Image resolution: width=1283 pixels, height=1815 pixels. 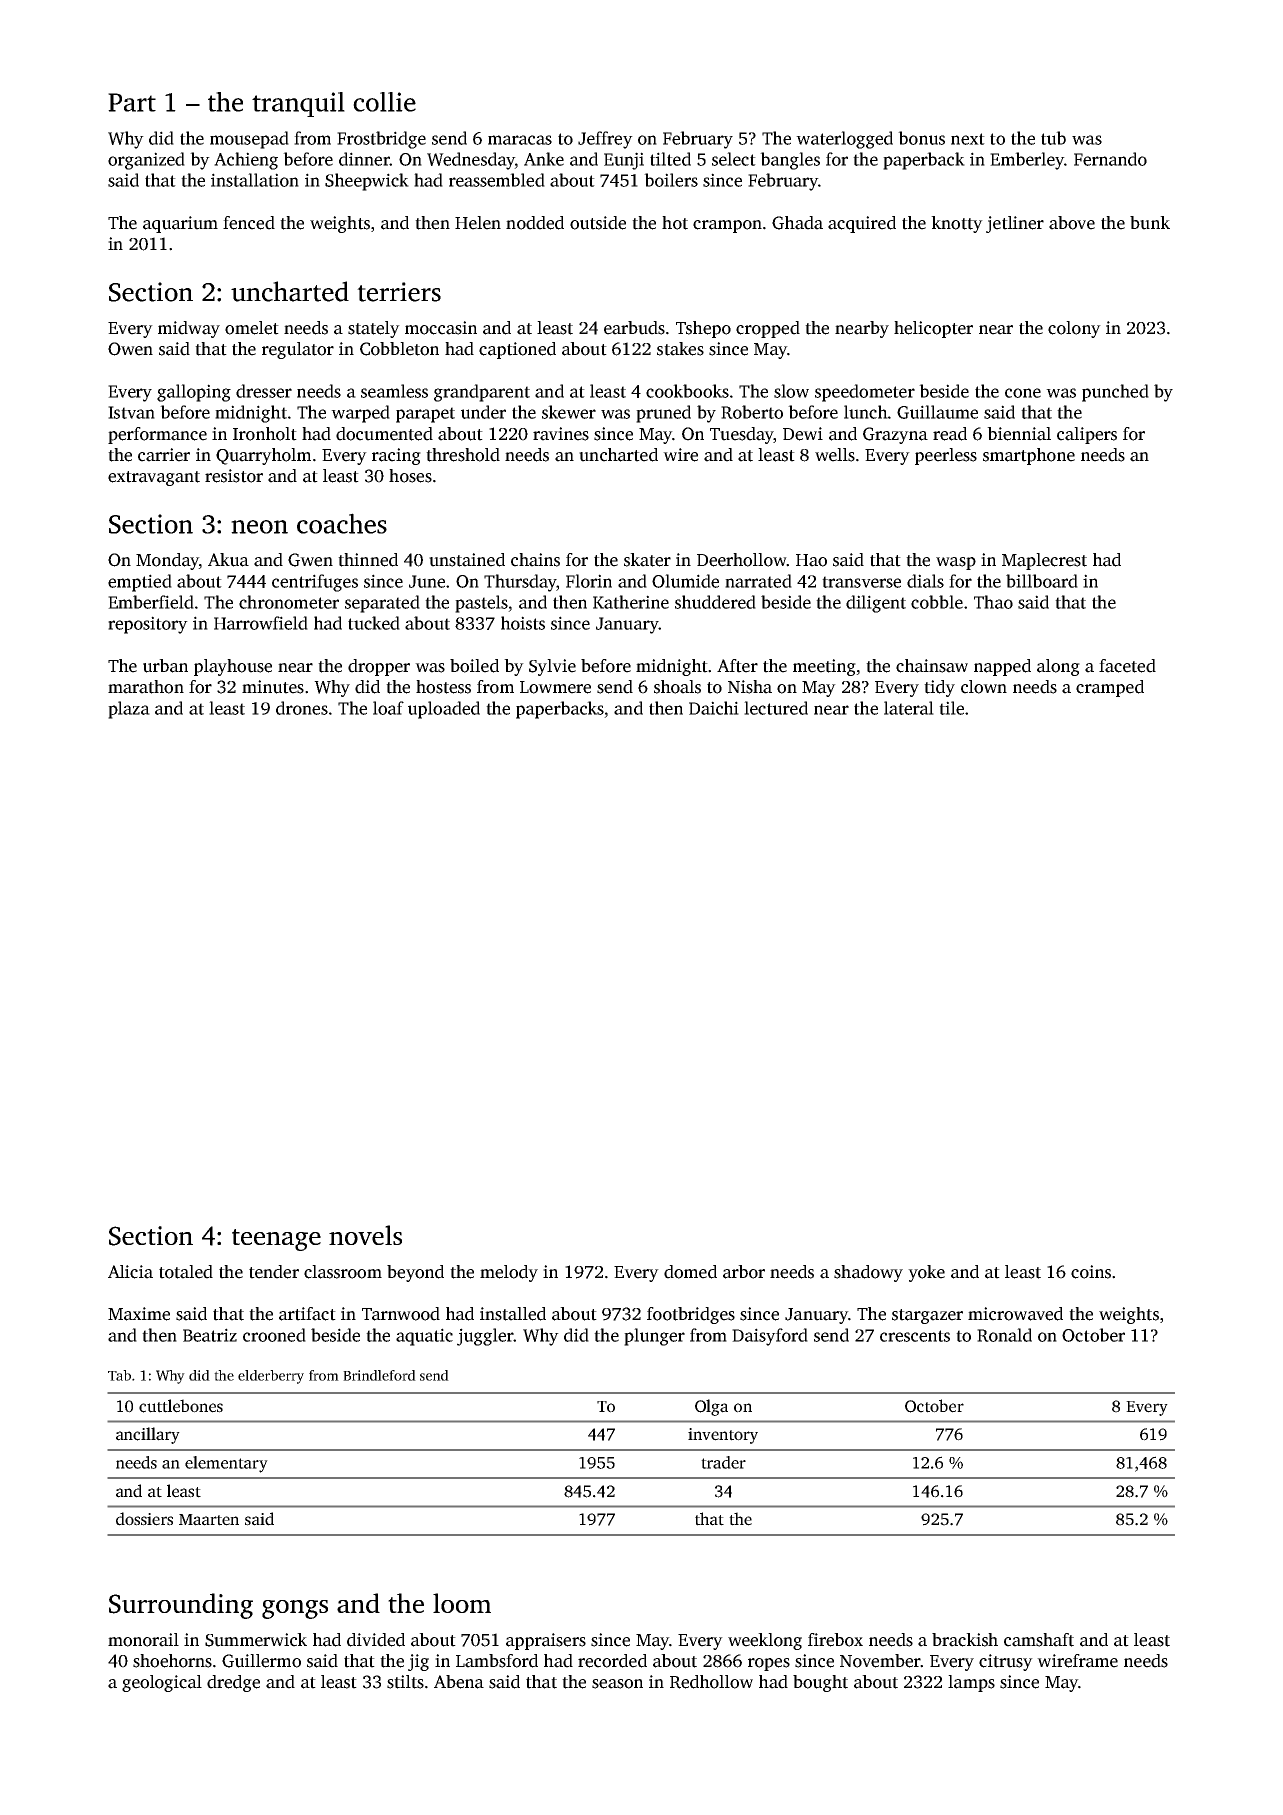 What do you see at coordinates (768, 329) in the screenshot?
I see `cropped` at bounding box center [768, 329].
